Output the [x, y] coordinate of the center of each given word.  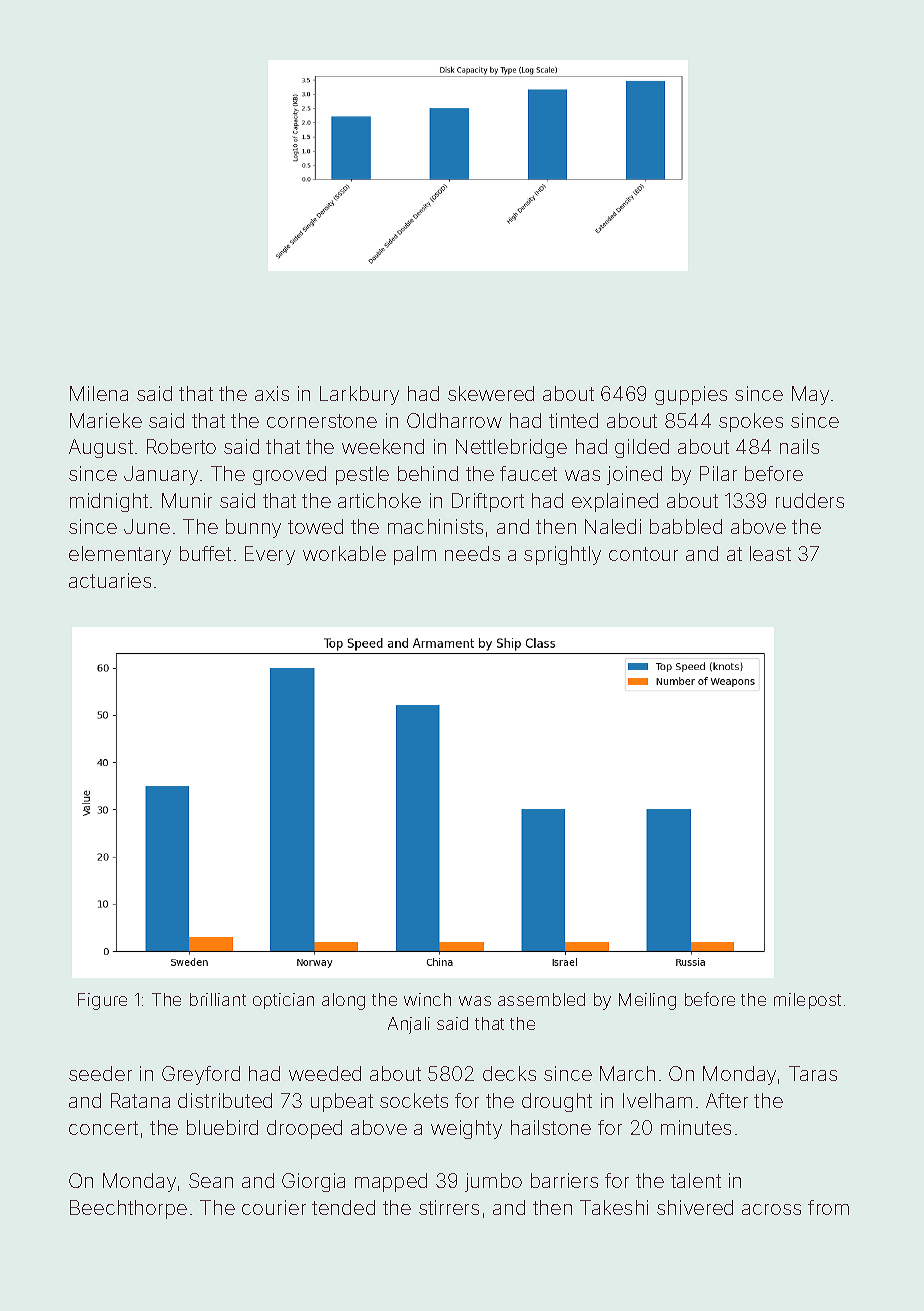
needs [472, 553]
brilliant [218, 999]
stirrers [449, 1207]
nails [799, 446]
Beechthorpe [128, 1209]
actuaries [110, 580]
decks [509, 1073]
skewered [491, 393]
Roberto [181, 446]
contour [643, 554]
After [727, 1100]
